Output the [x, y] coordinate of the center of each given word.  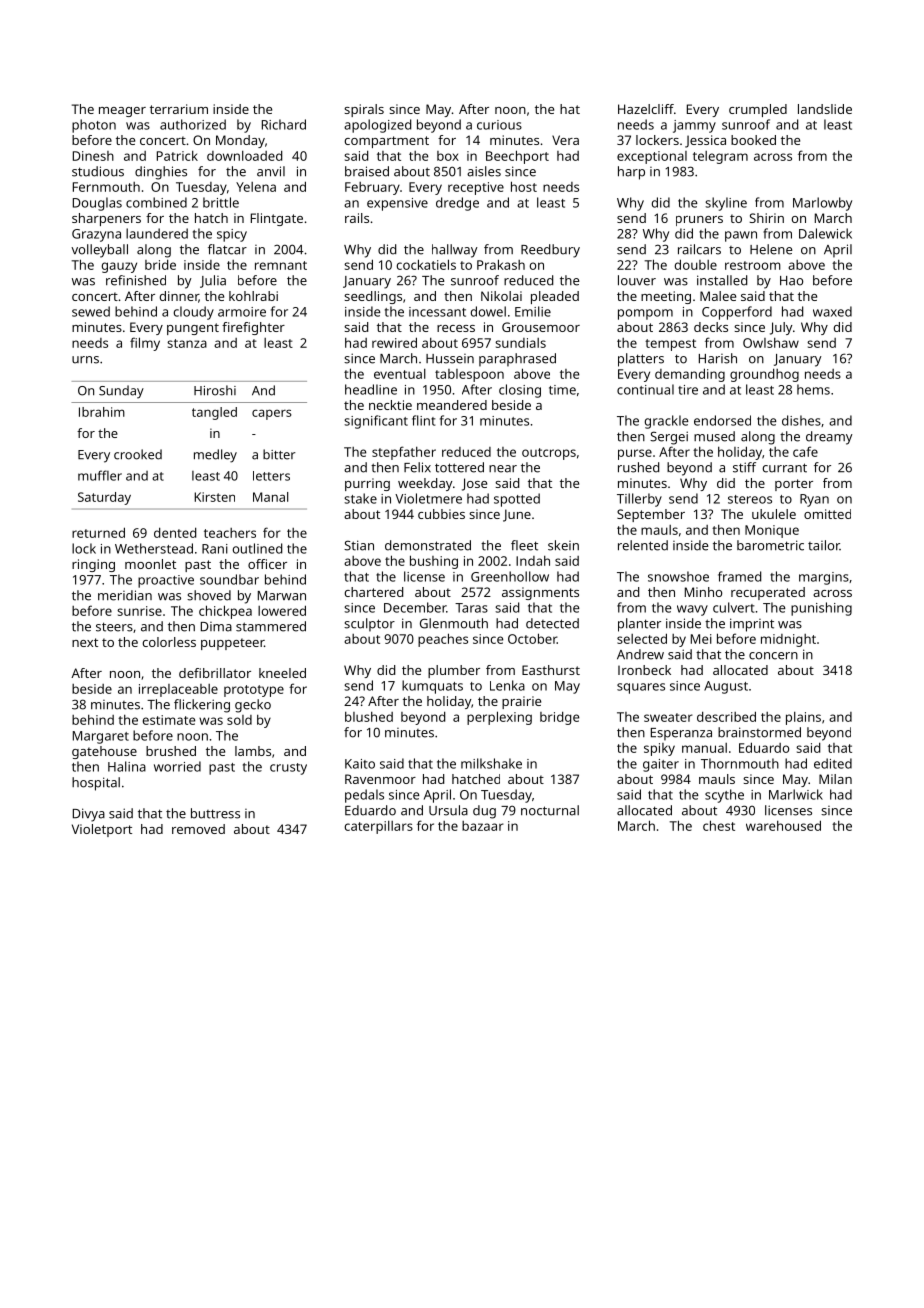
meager [122, 112]
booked [753, 140]
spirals [364, 110]
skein [563, 545]
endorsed [722, 420]
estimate [168, 720]
